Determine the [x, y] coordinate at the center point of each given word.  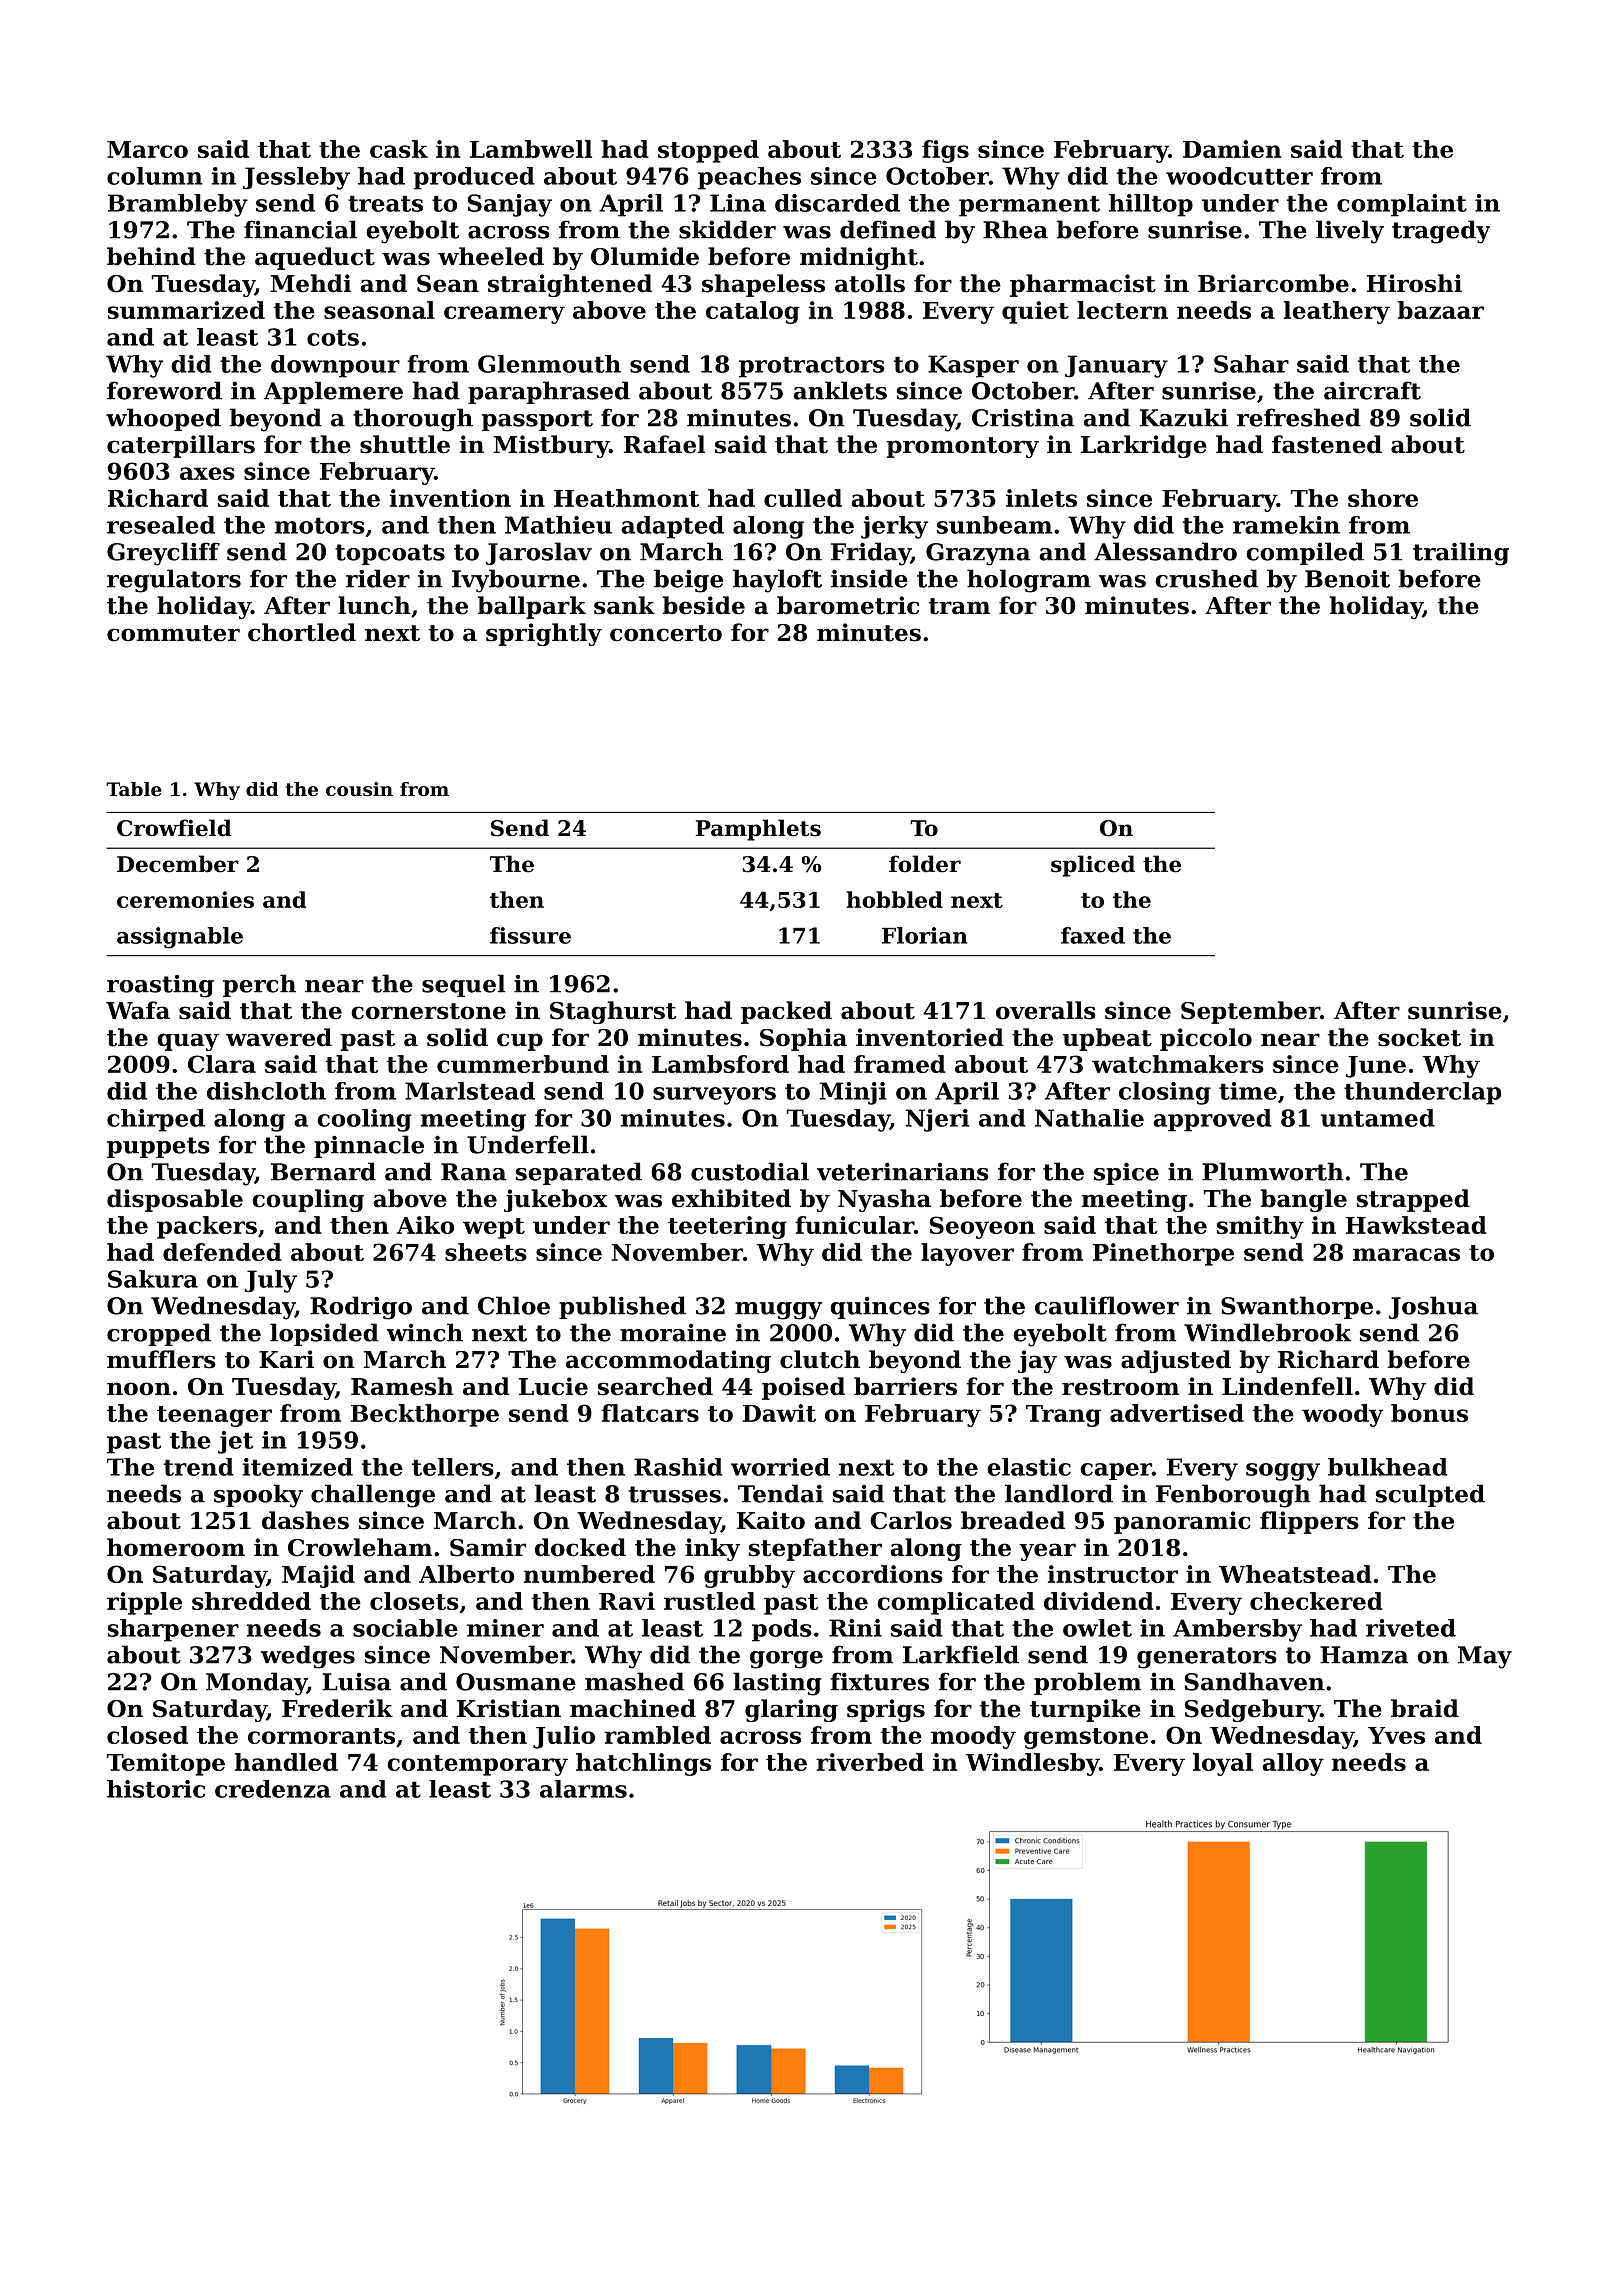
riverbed [870, 1762]
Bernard [323, 1171]
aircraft [1372, 390]
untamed [1378, 1118]
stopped [708, 151]
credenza [273, 1789]
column [154, 176]
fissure [530, 935]
